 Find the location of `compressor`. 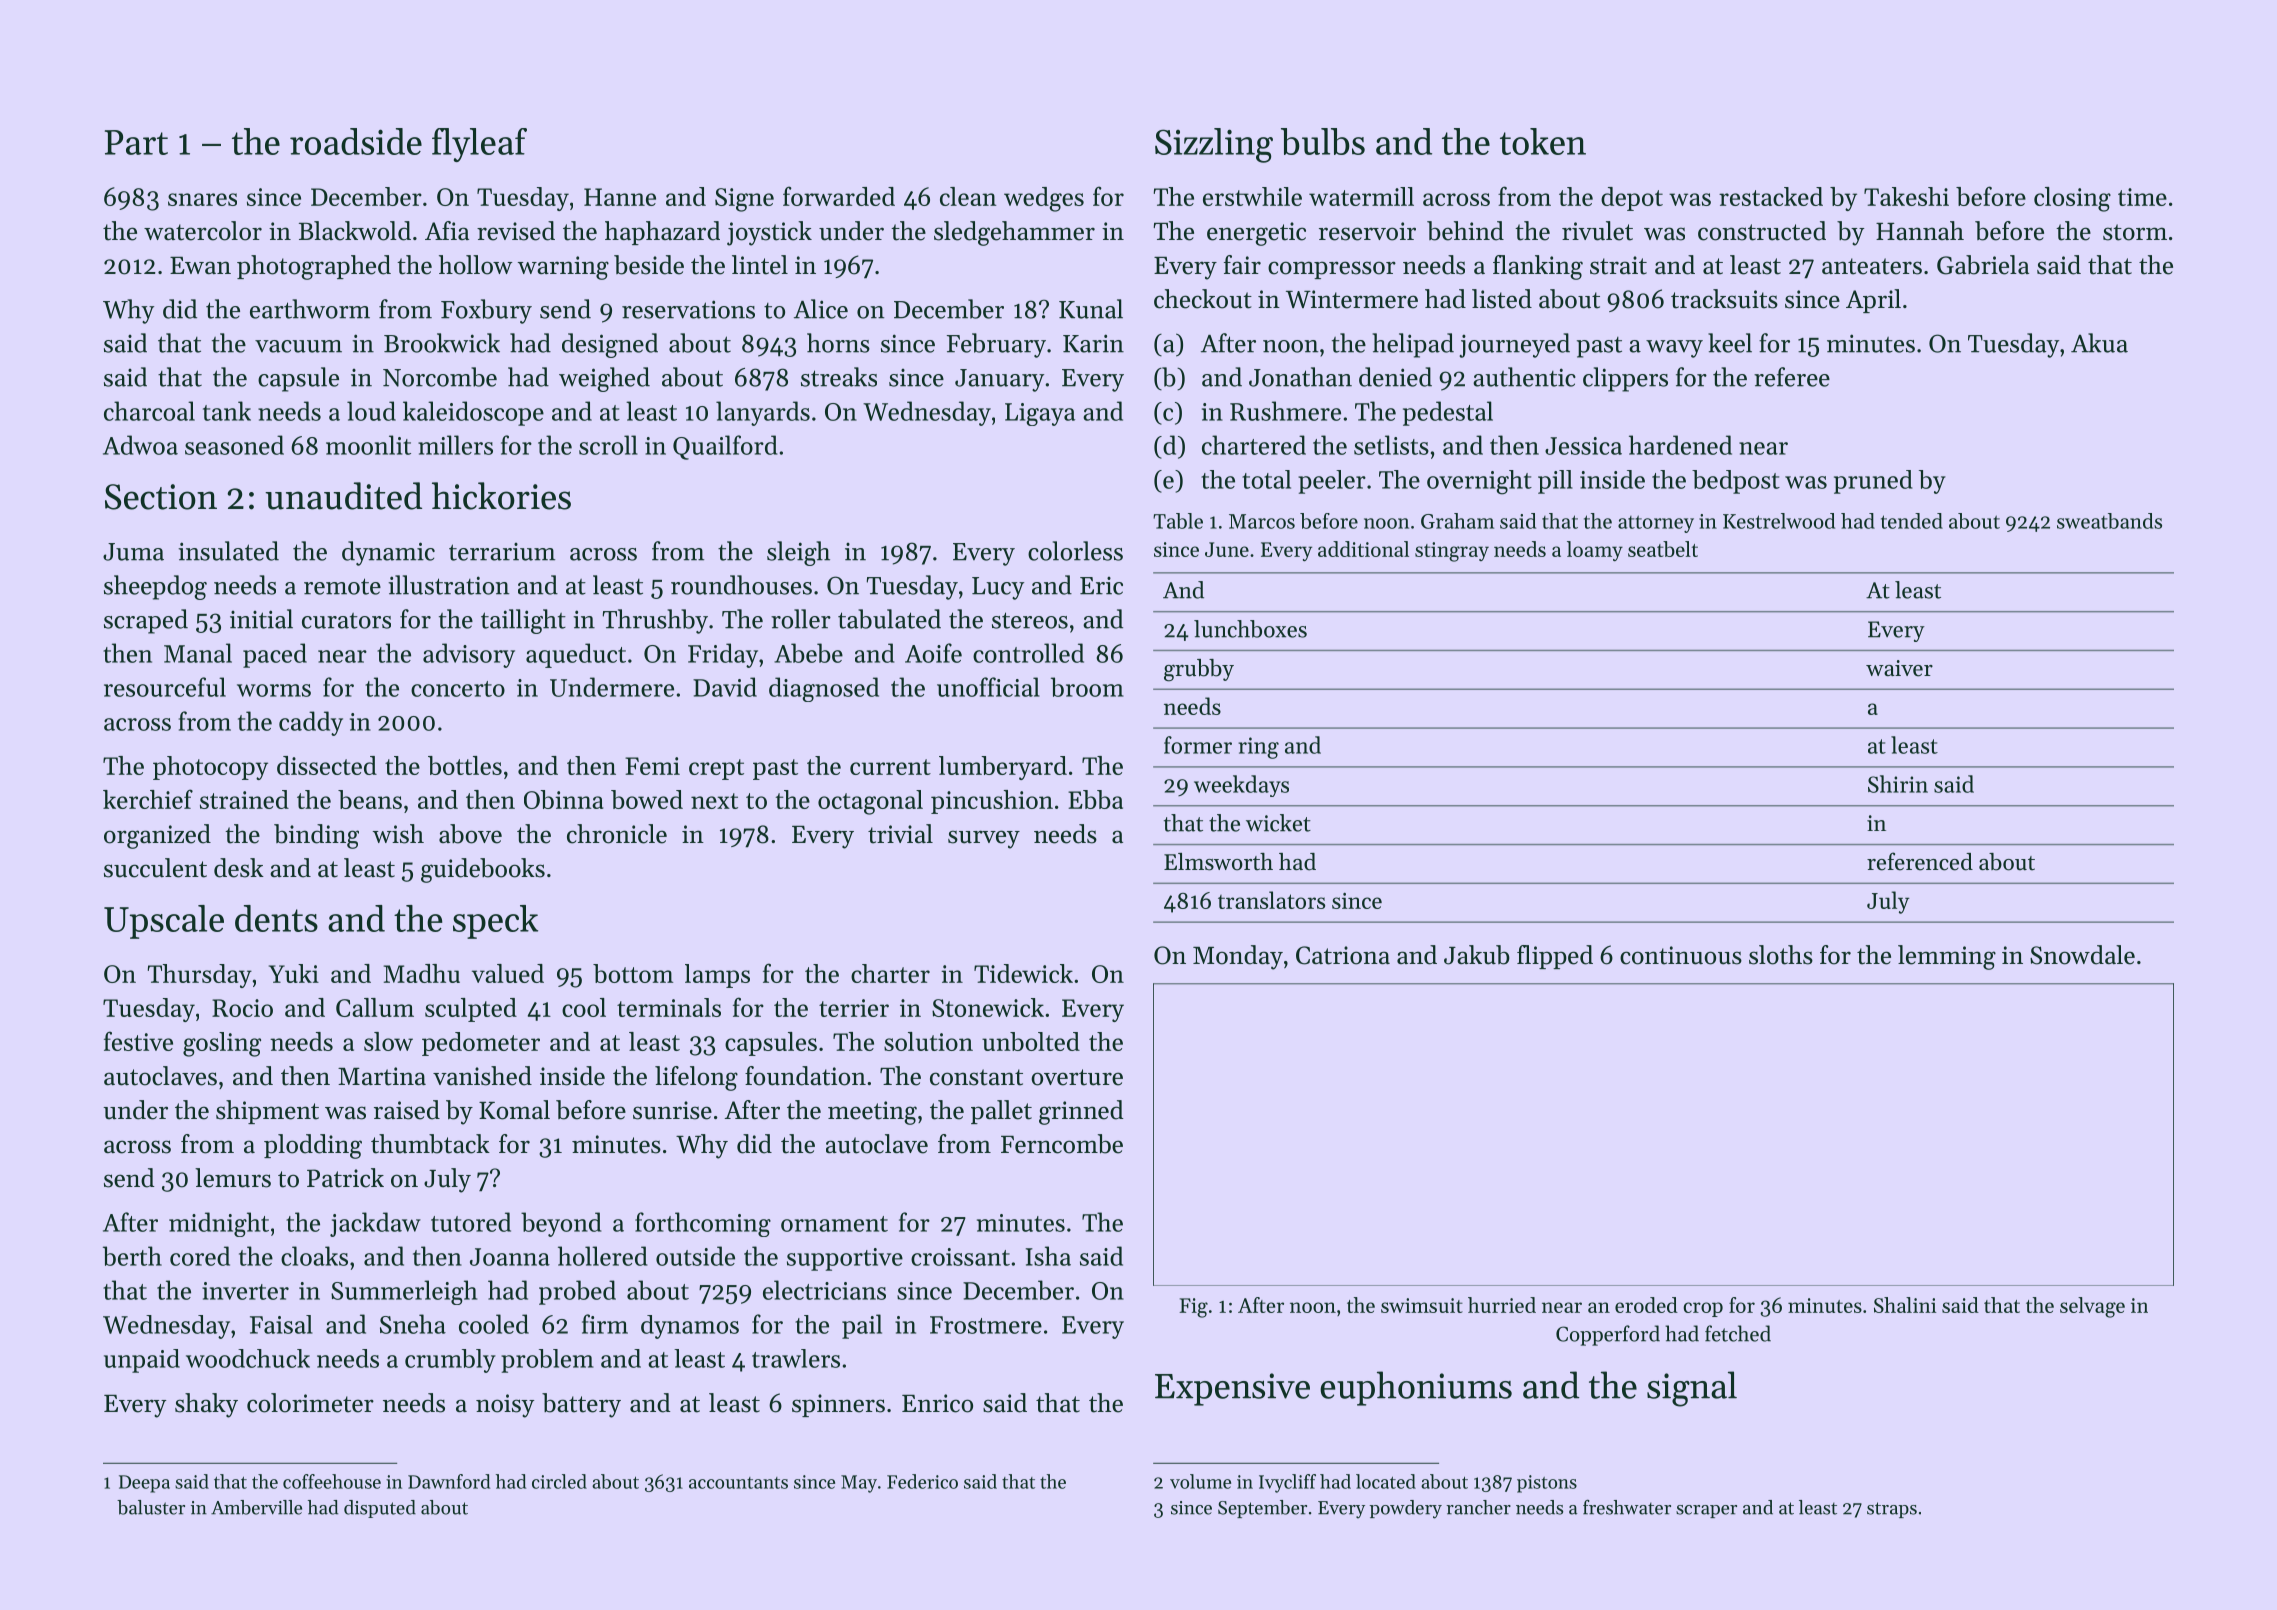

compressor is located at coordinates (1332, 270).
